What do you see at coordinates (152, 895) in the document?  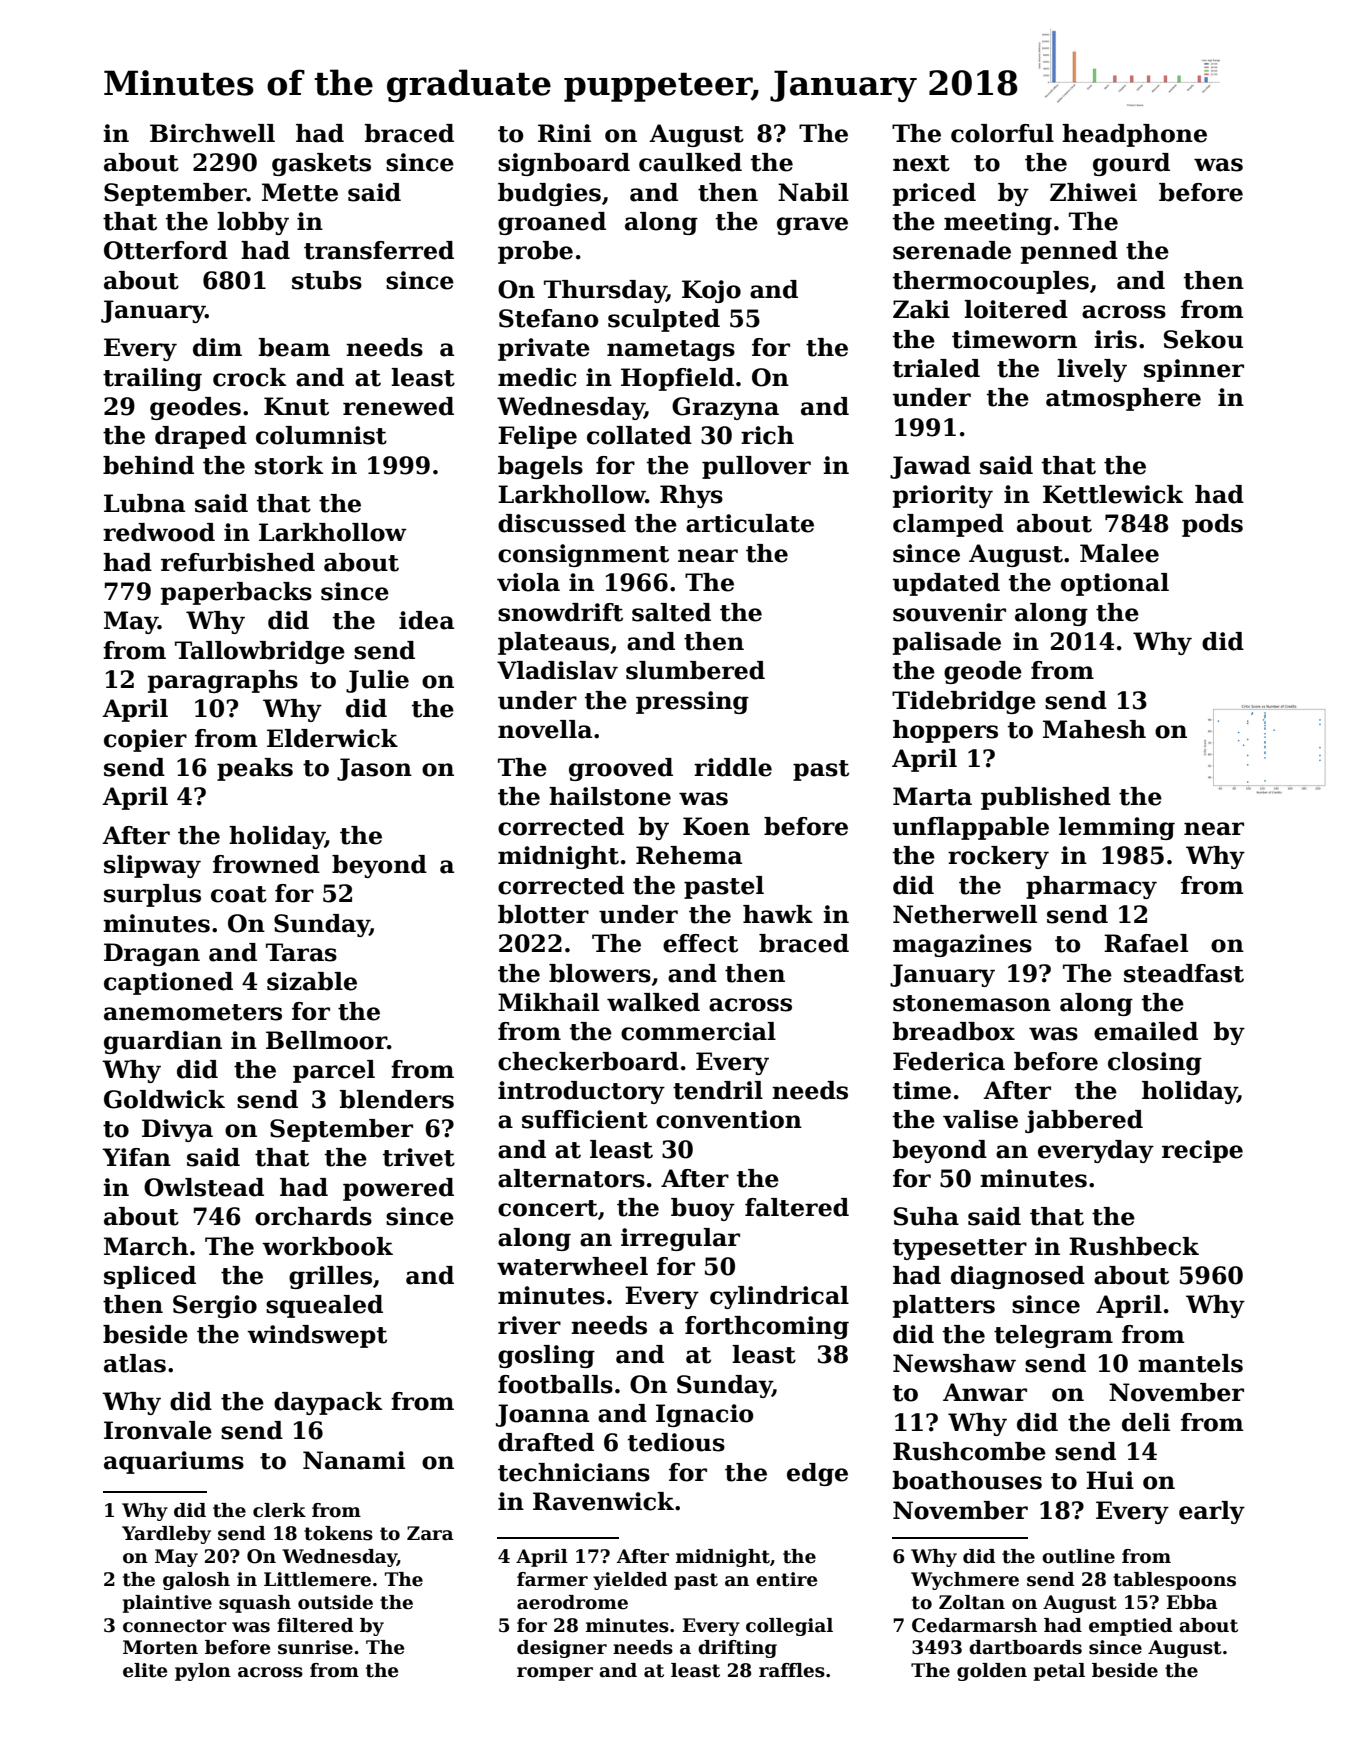 I see `surplus` at bounding box center [152, 895].
